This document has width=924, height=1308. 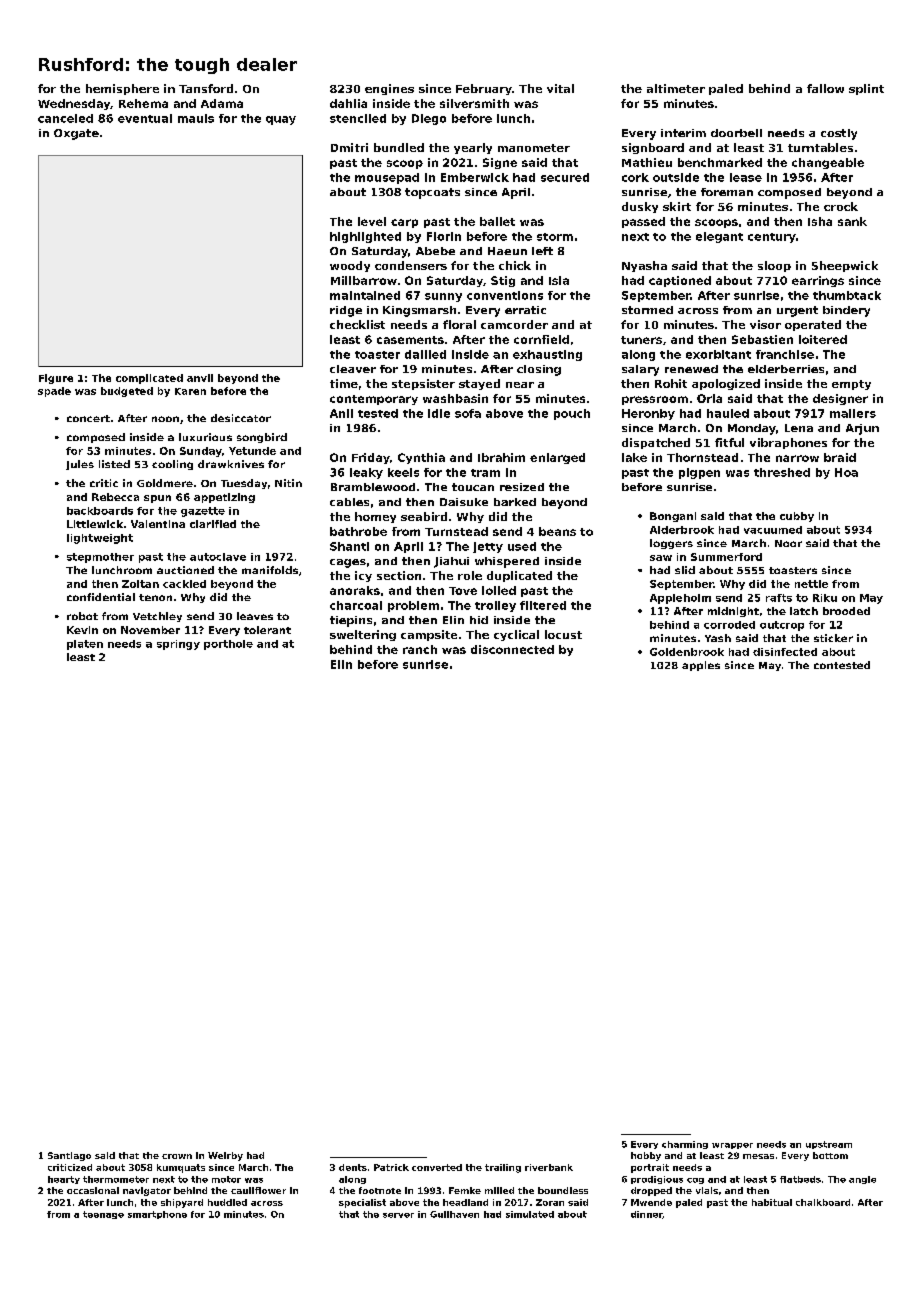 I want to click on platen, so click(x=85, y=645).
